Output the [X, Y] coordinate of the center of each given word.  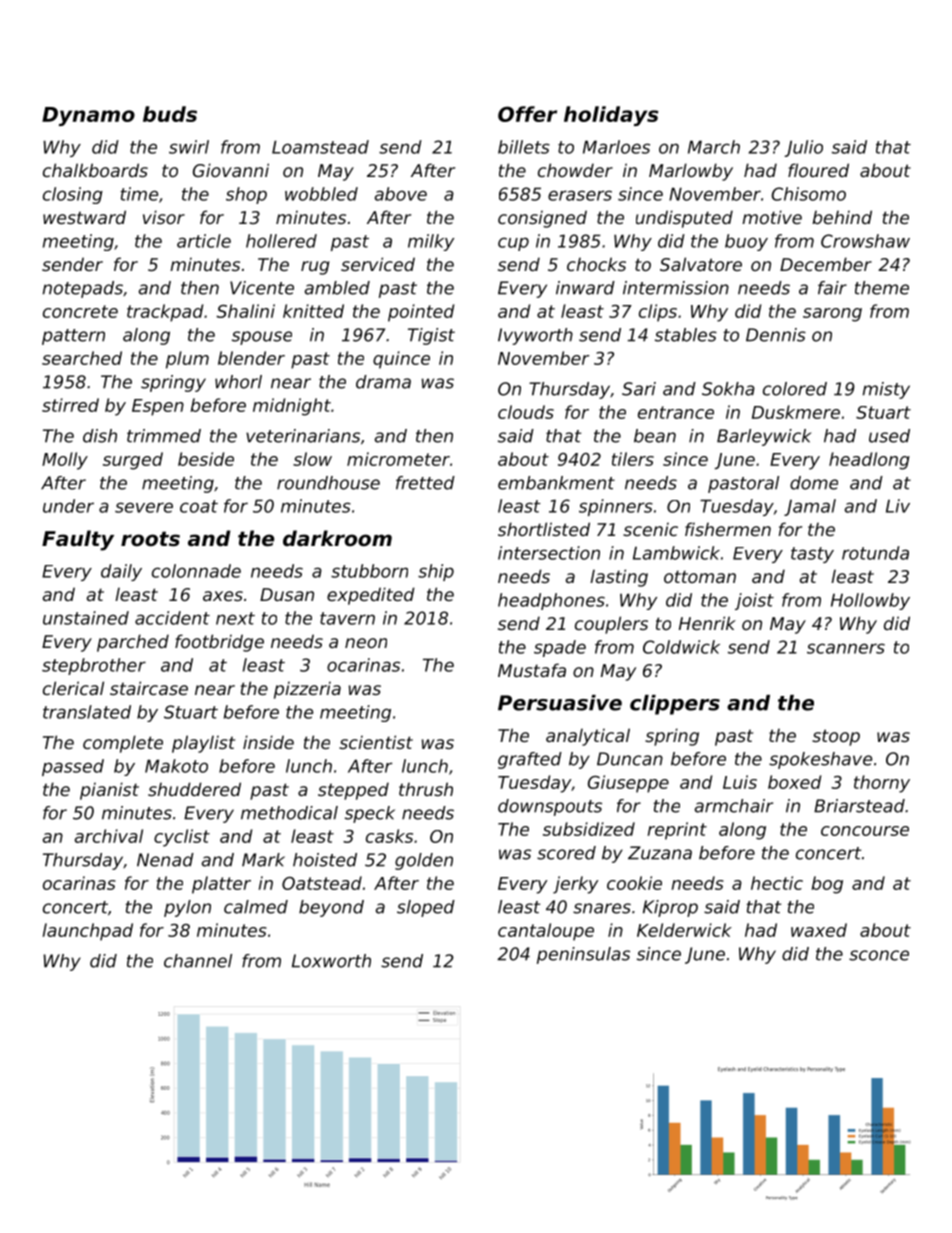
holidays [611, 116]
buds [170, 114]
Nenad [165, 860]
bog [827, 885]
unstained [86, 618]
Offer [527, 114]
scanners [846, 648]
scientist [376, 742]
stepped [353, 791]
